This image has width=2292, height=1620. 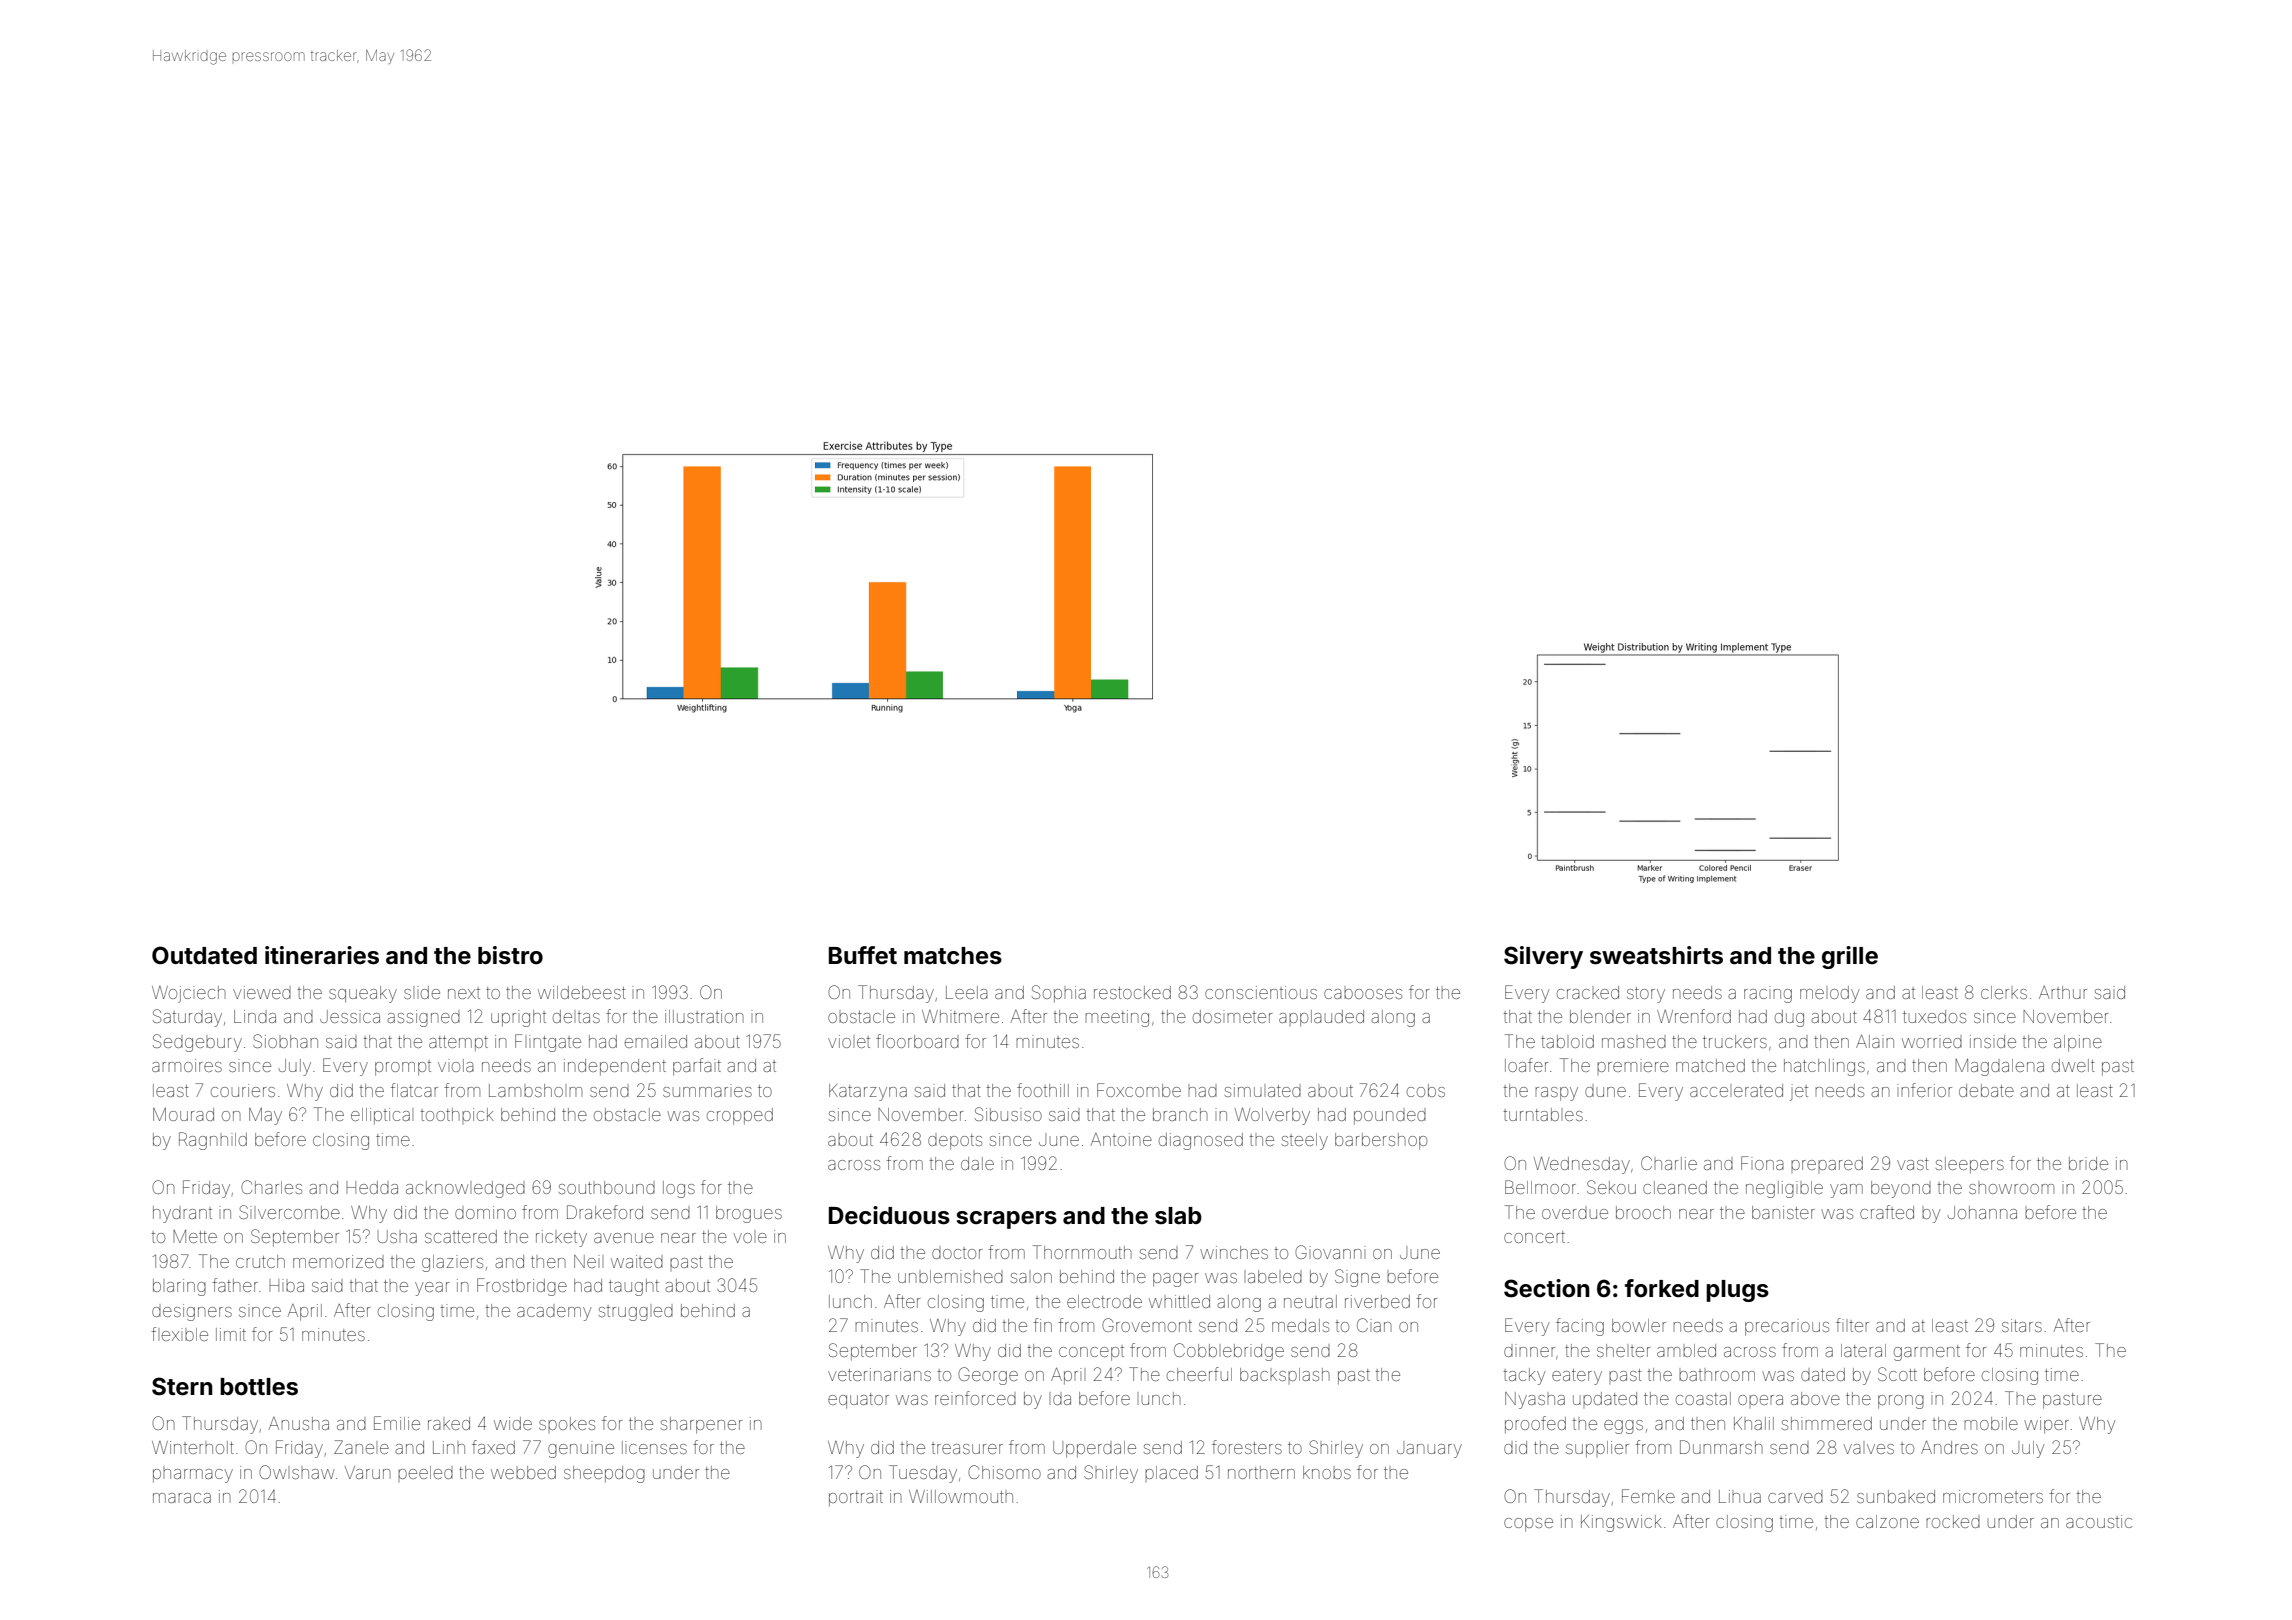 I want to click on acoustic, so click(x=2099, y=1521).
